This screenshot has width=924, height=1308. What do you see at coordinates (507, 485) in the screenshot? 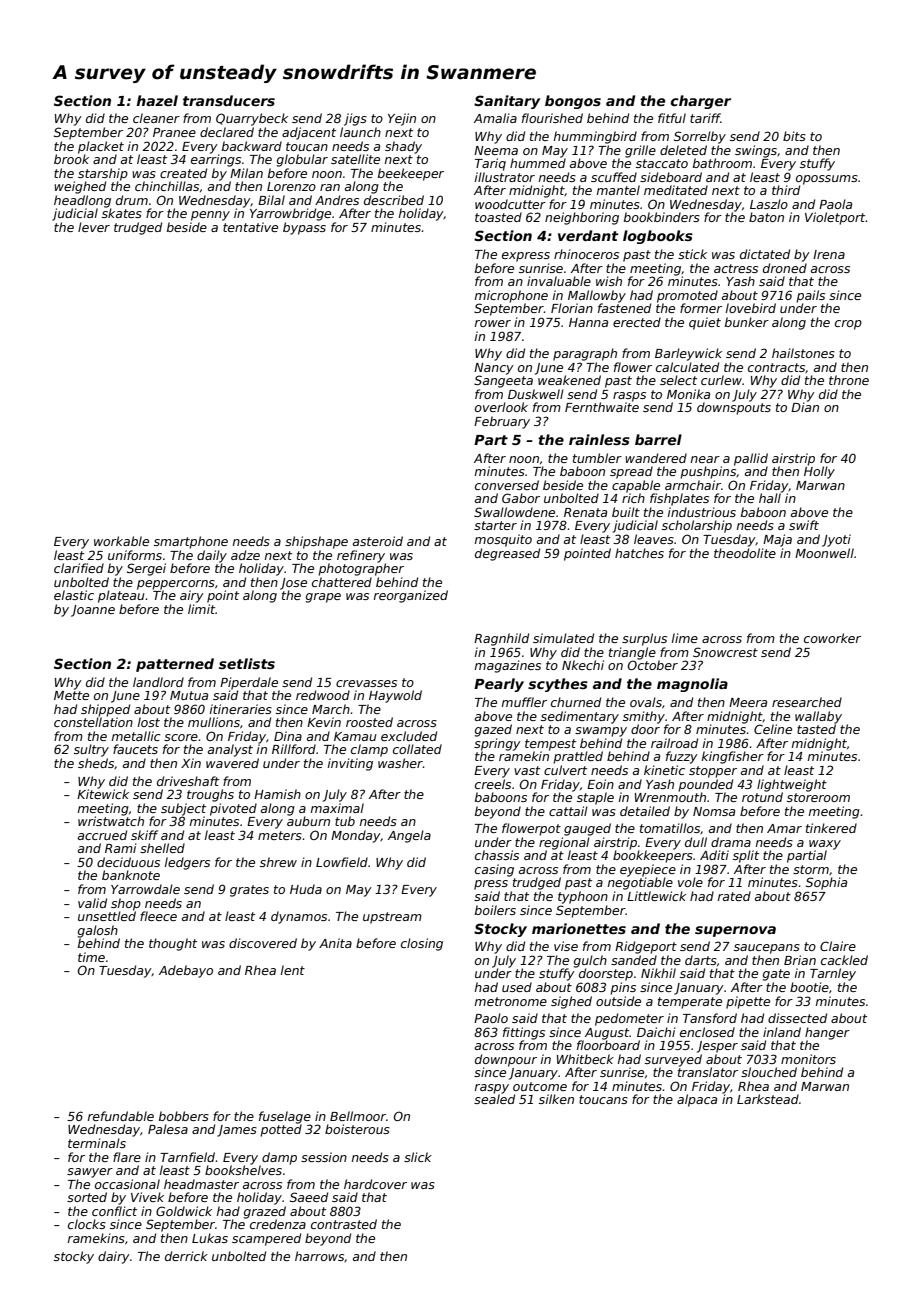
I see `conversed` at bounding box center [507, 485].
